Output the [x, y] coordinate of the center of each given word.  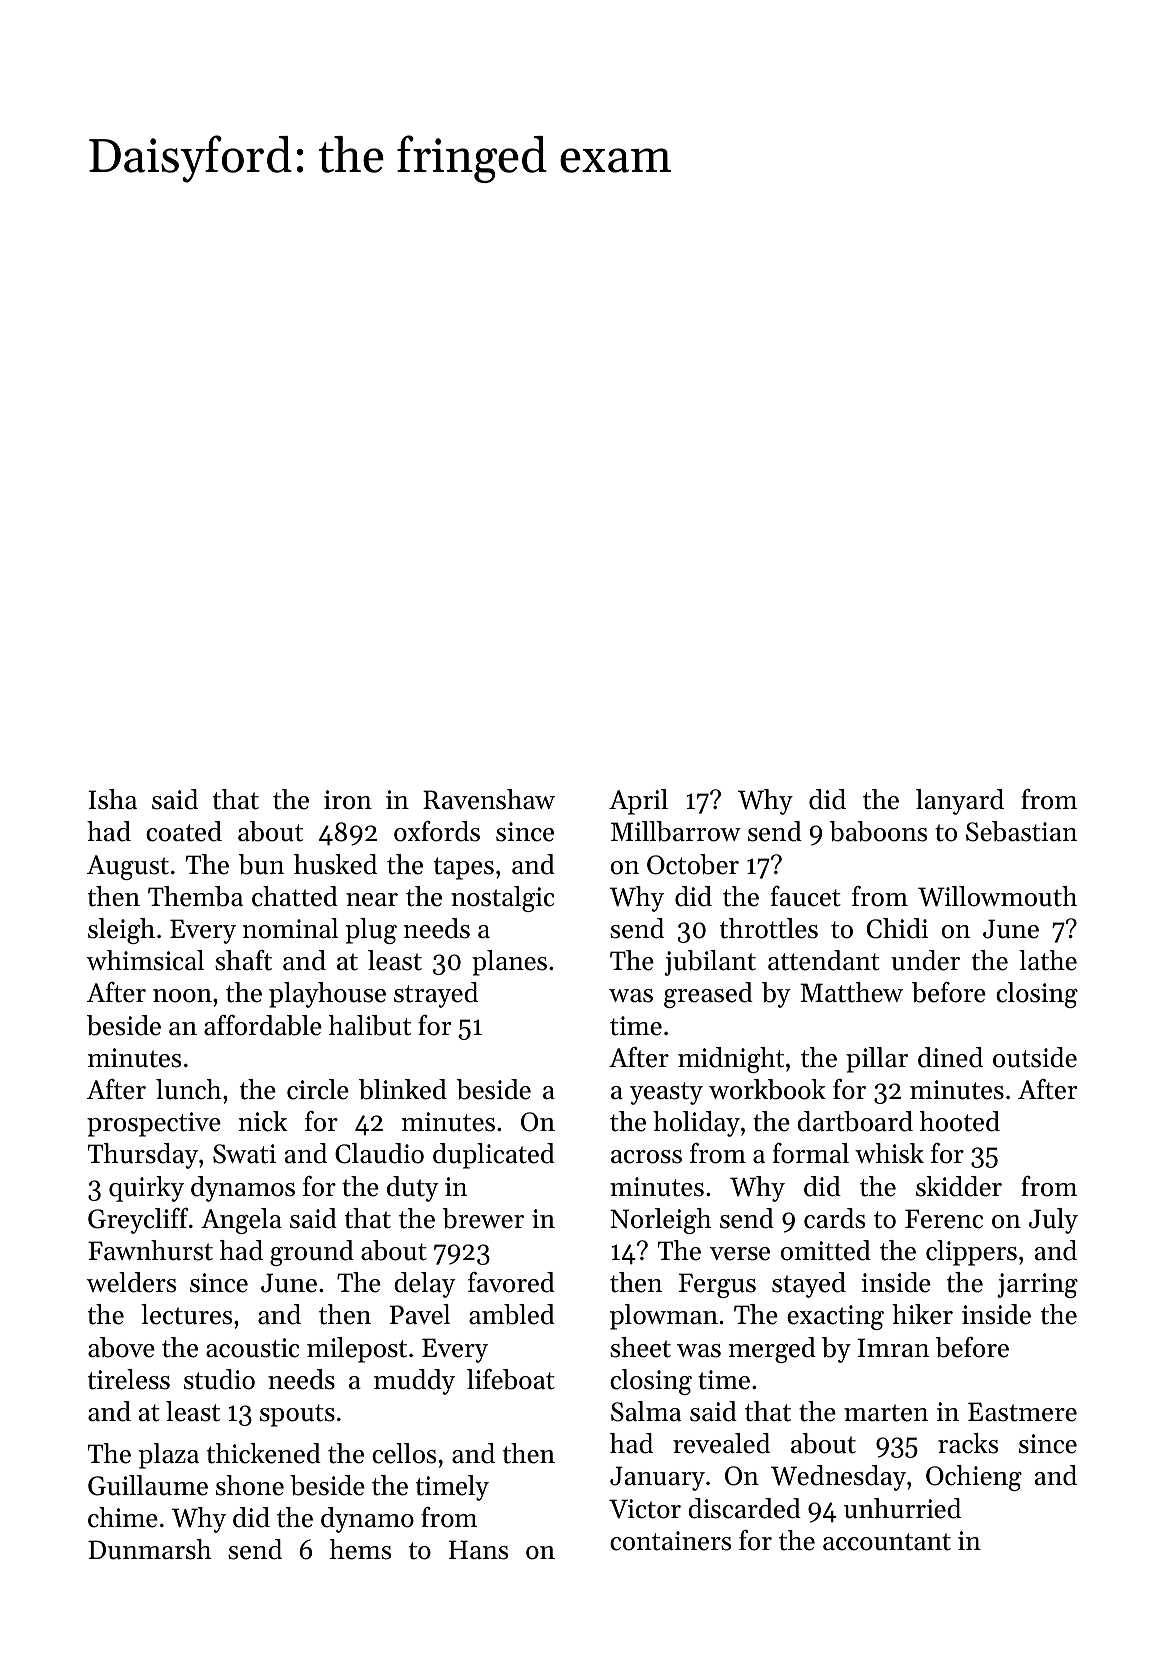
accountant [887, 1542]
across [646, 1157]
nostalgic [502, 899]
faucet [806, 896]
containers [670, 1541]
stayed [809, 1285]
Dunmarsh [150, 1549]
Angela [241, 1221]
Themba [195, 896]
